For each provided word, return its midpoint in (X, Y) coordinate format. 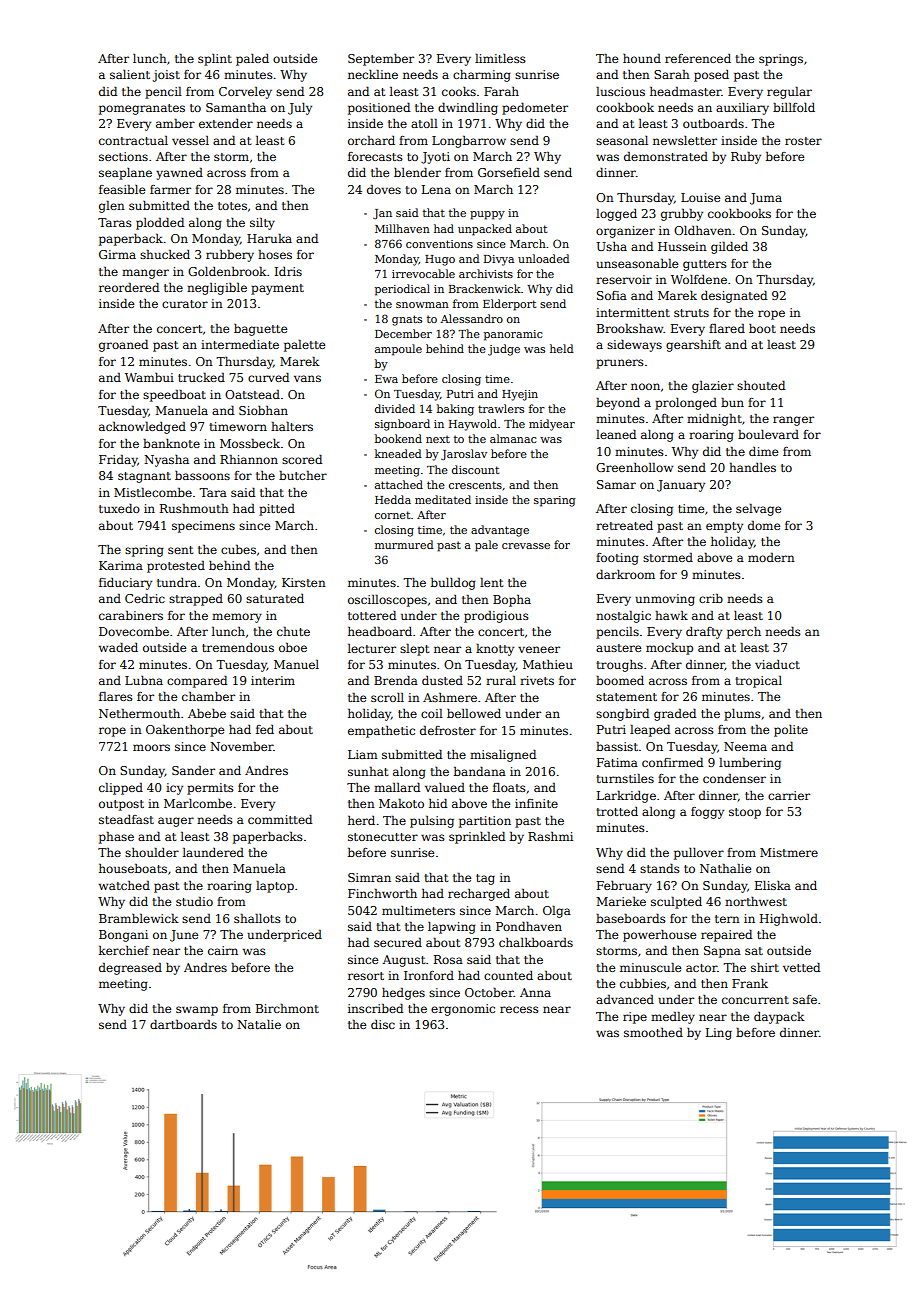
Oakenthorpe (185, 731)
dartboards (183, 1024)
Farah (501, 91)
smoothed (653, 1032)
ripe (635, 1018)
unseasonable (637, 263)
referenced (698, 58)
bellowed (474, 713)
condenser (734, 778)
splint (215, 60)
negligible (217, 289)
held (562, 348)
